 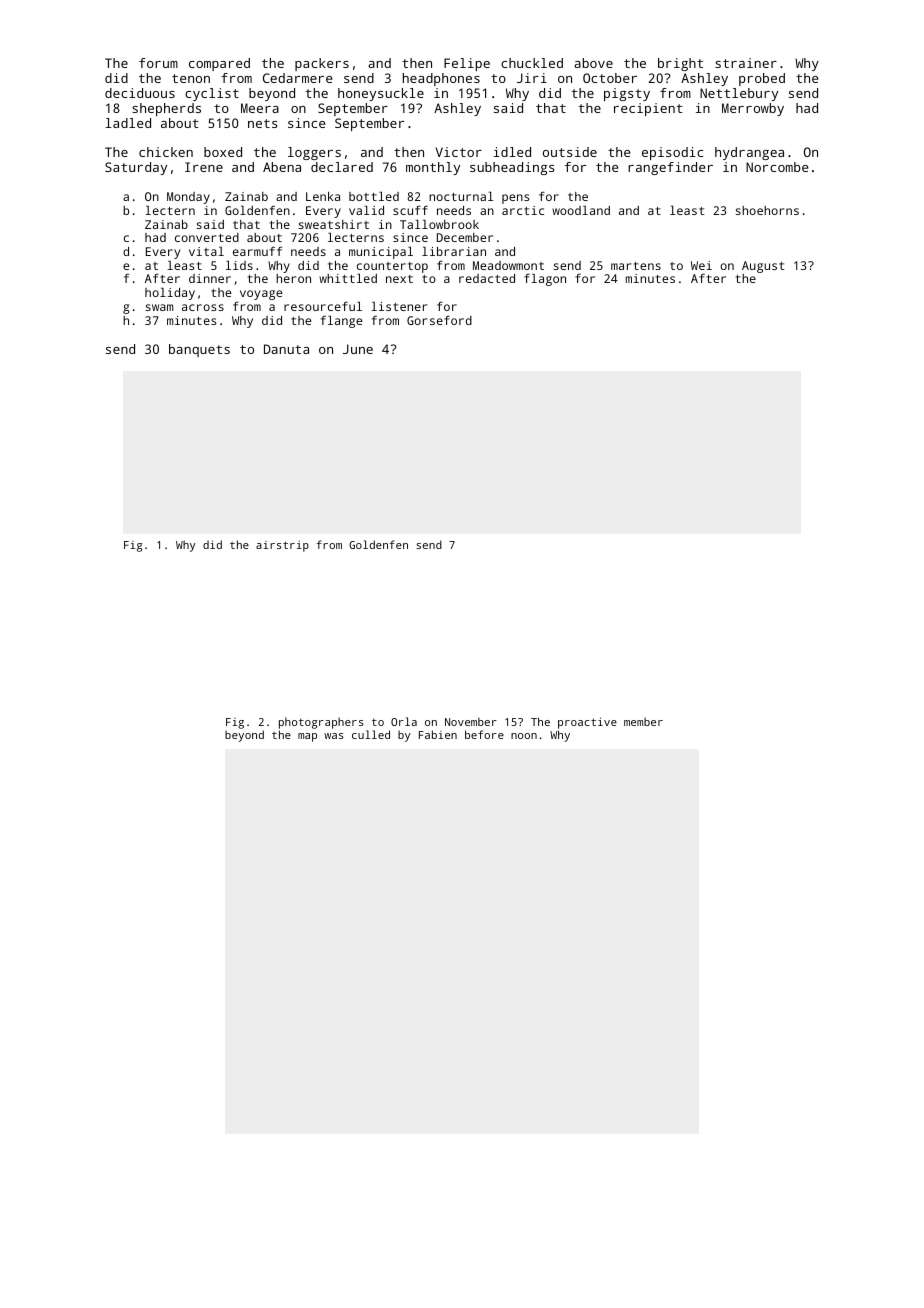 I want to click on November, so click(x=471, y=721).
